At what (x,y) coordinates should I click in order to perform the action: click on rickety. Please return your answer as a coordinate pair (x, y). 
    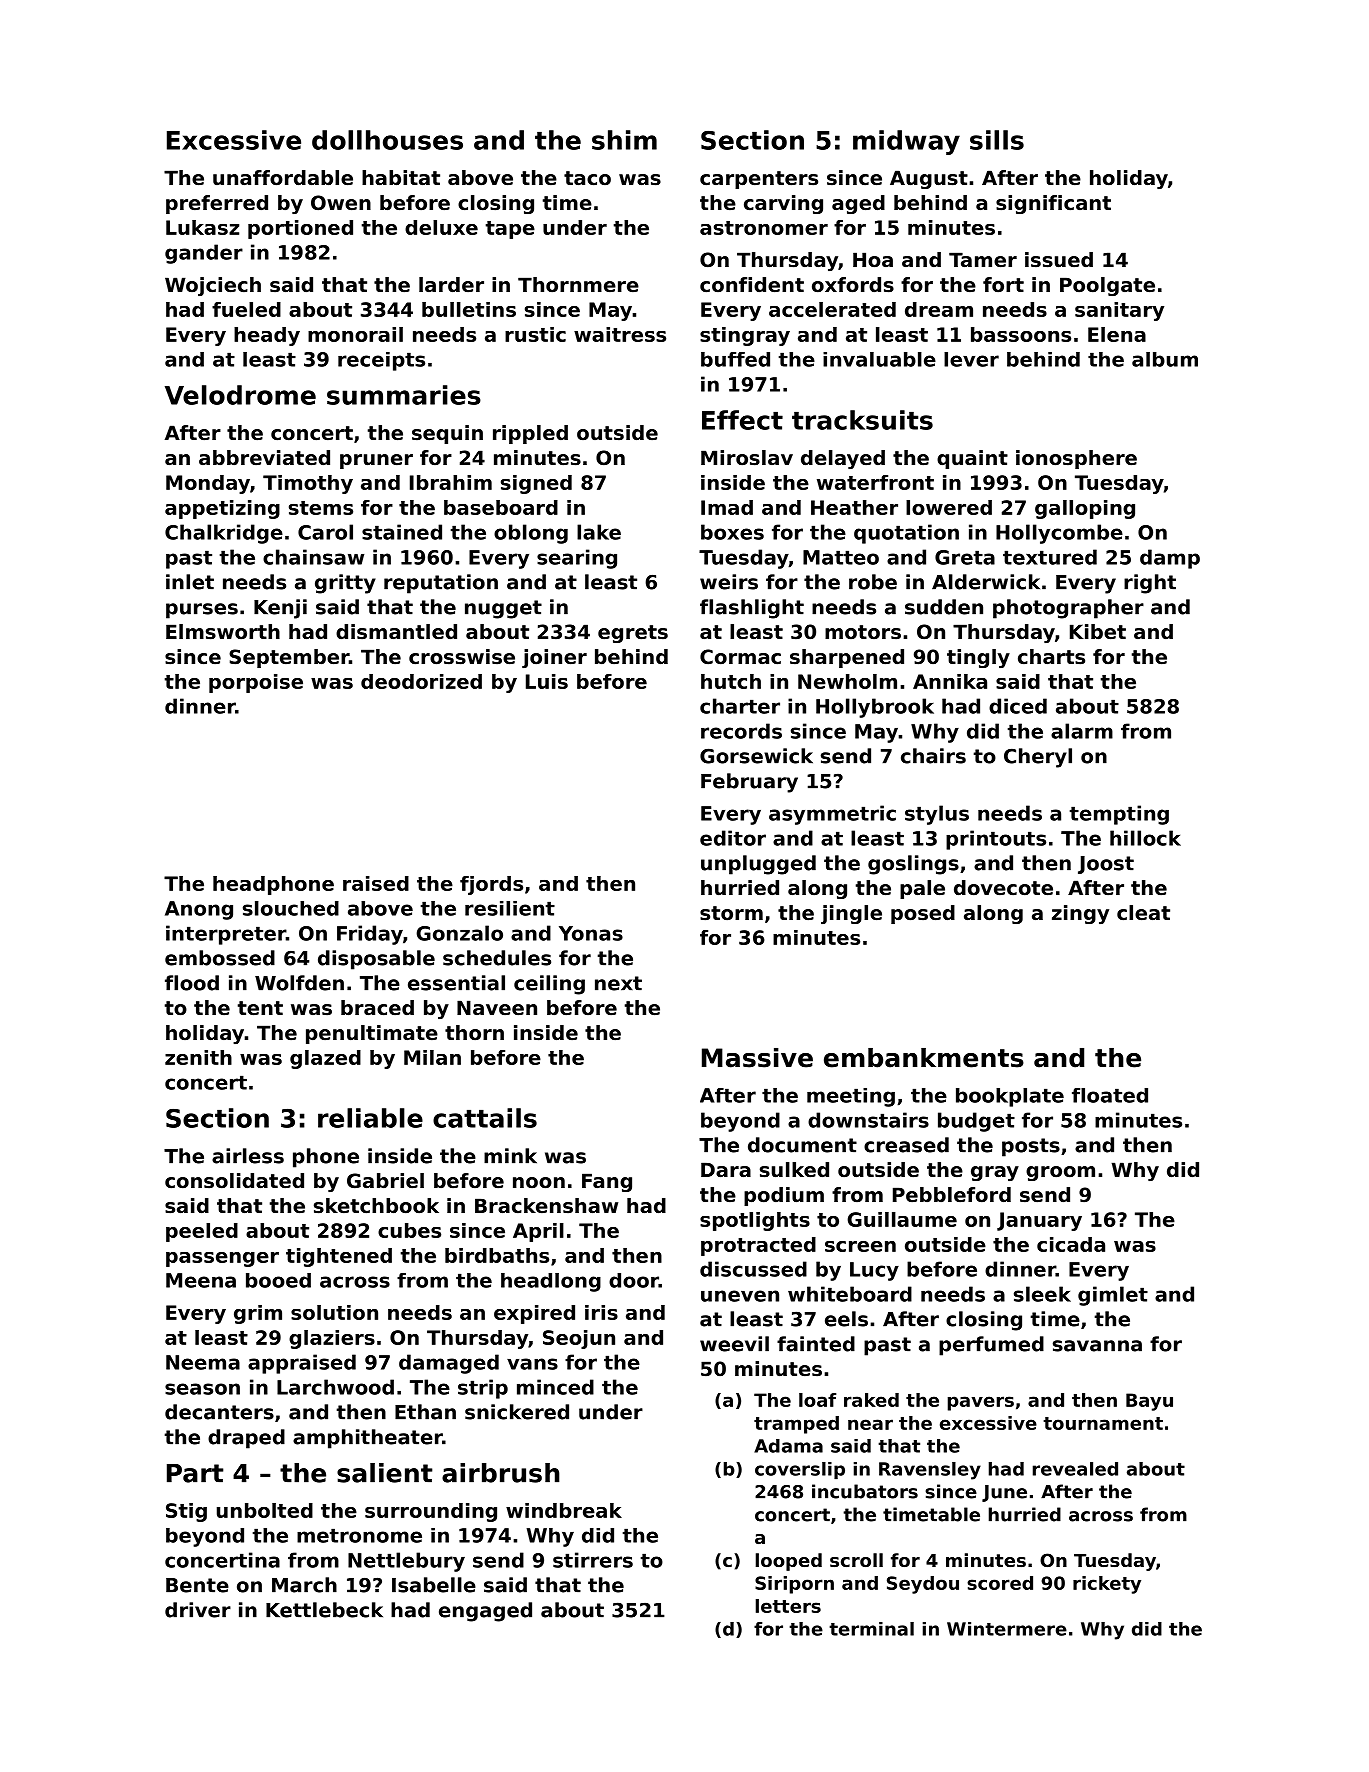
    Looking at the image, I should click on (1107, 1585).
